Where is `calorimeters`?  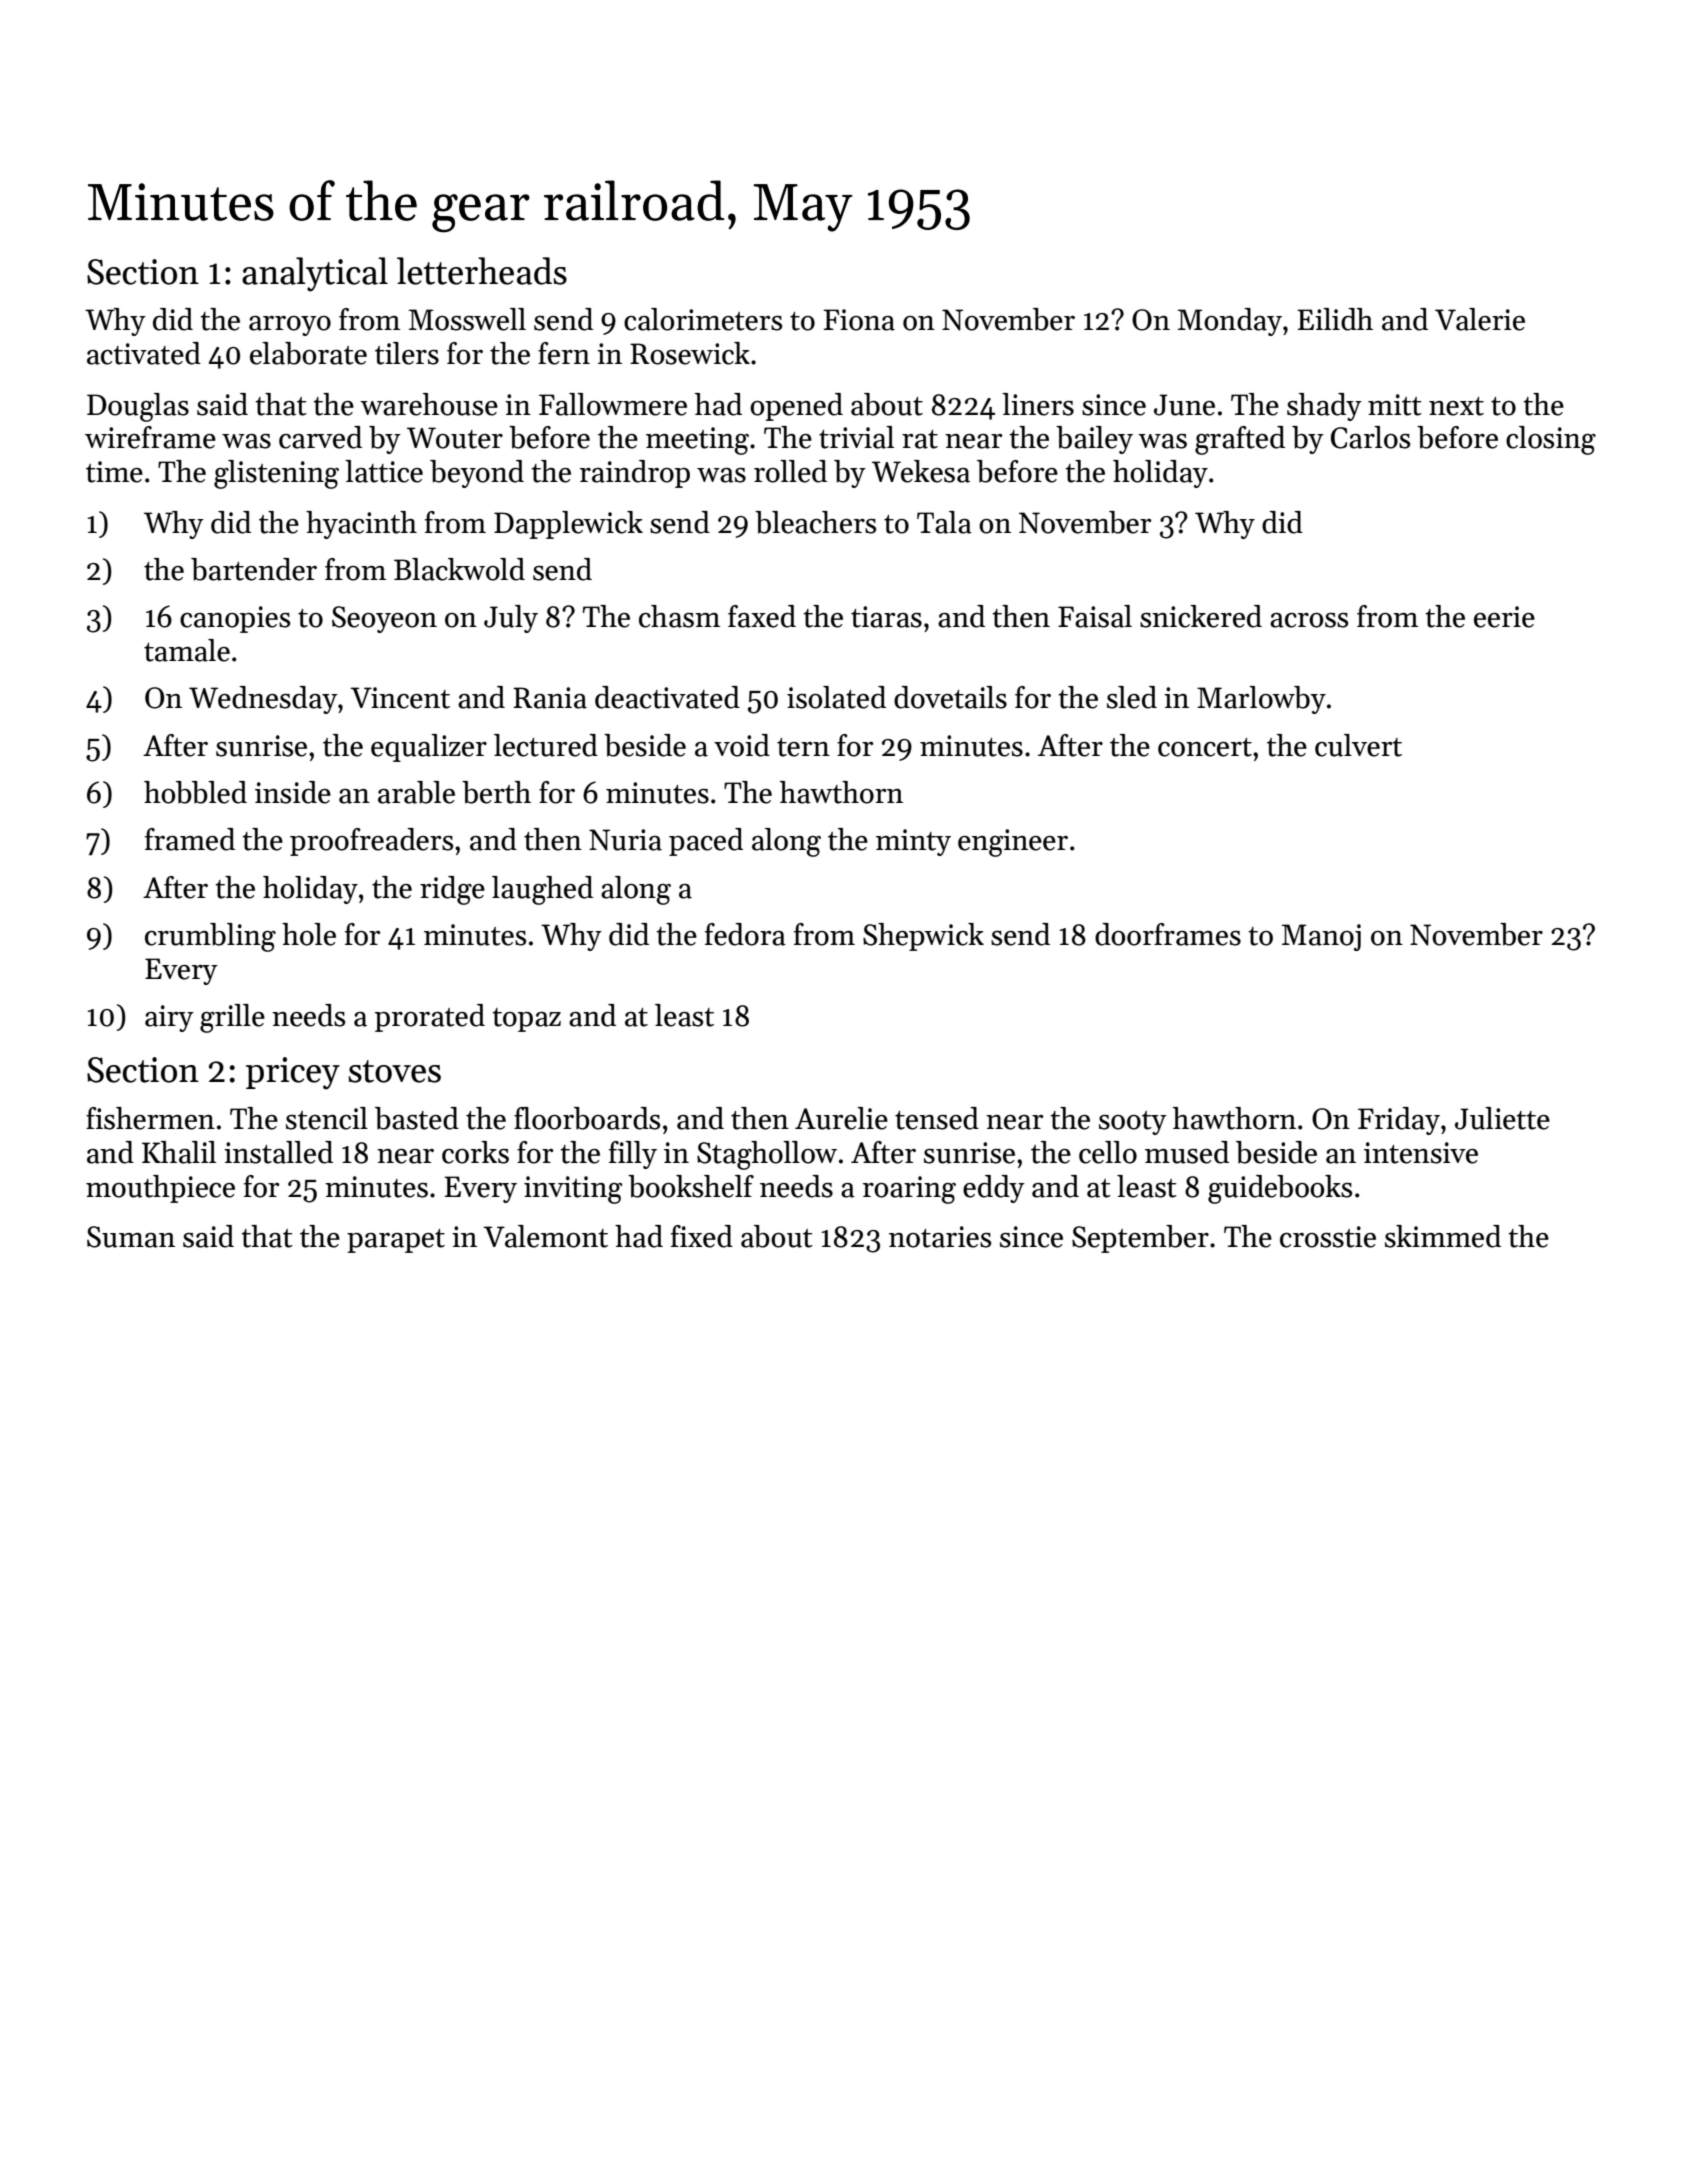
calorimeters is located at coordinates (703, 319).
